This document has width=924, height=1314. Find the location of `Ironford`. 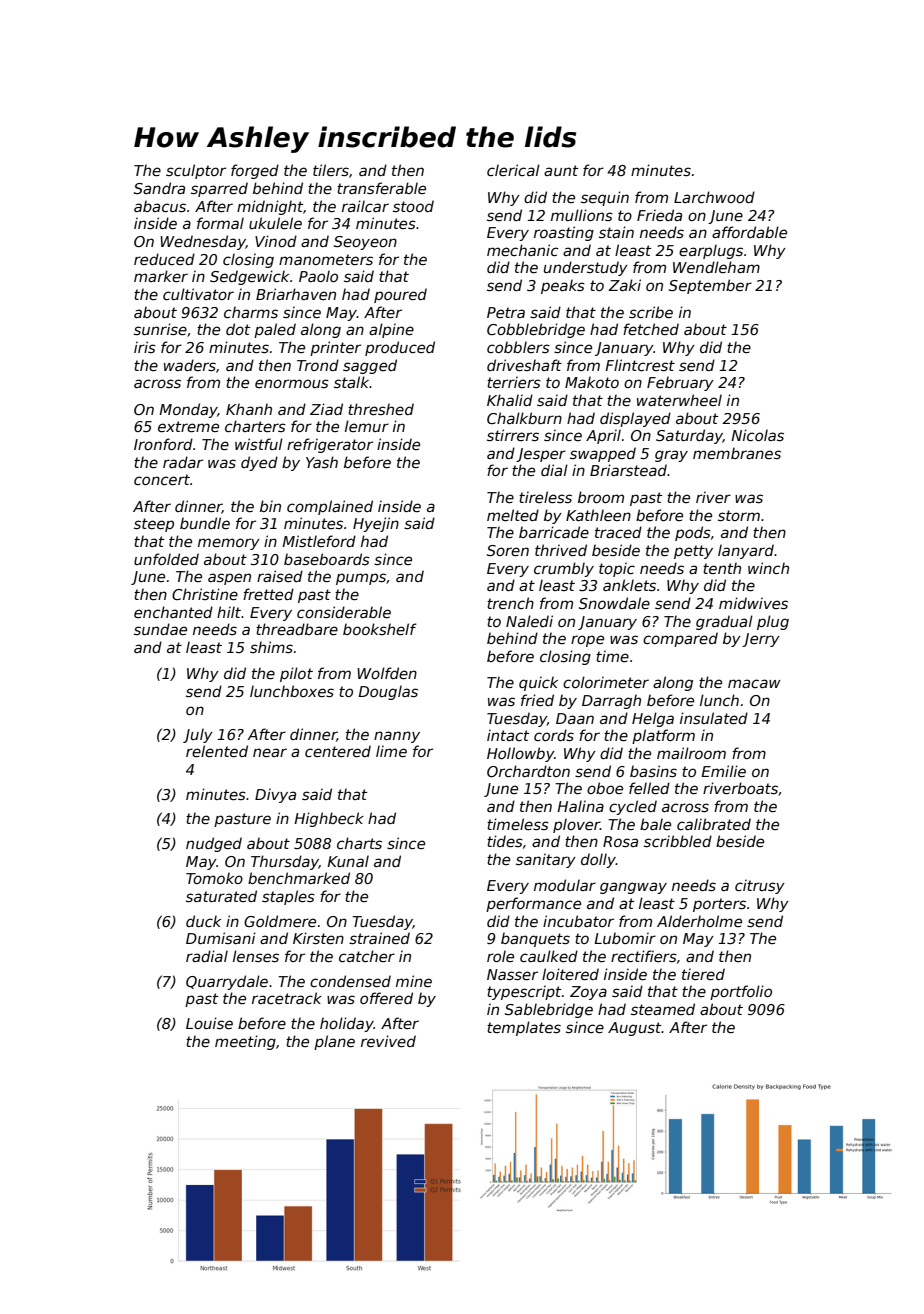

Ironford is located at coordinates (163, 444).
